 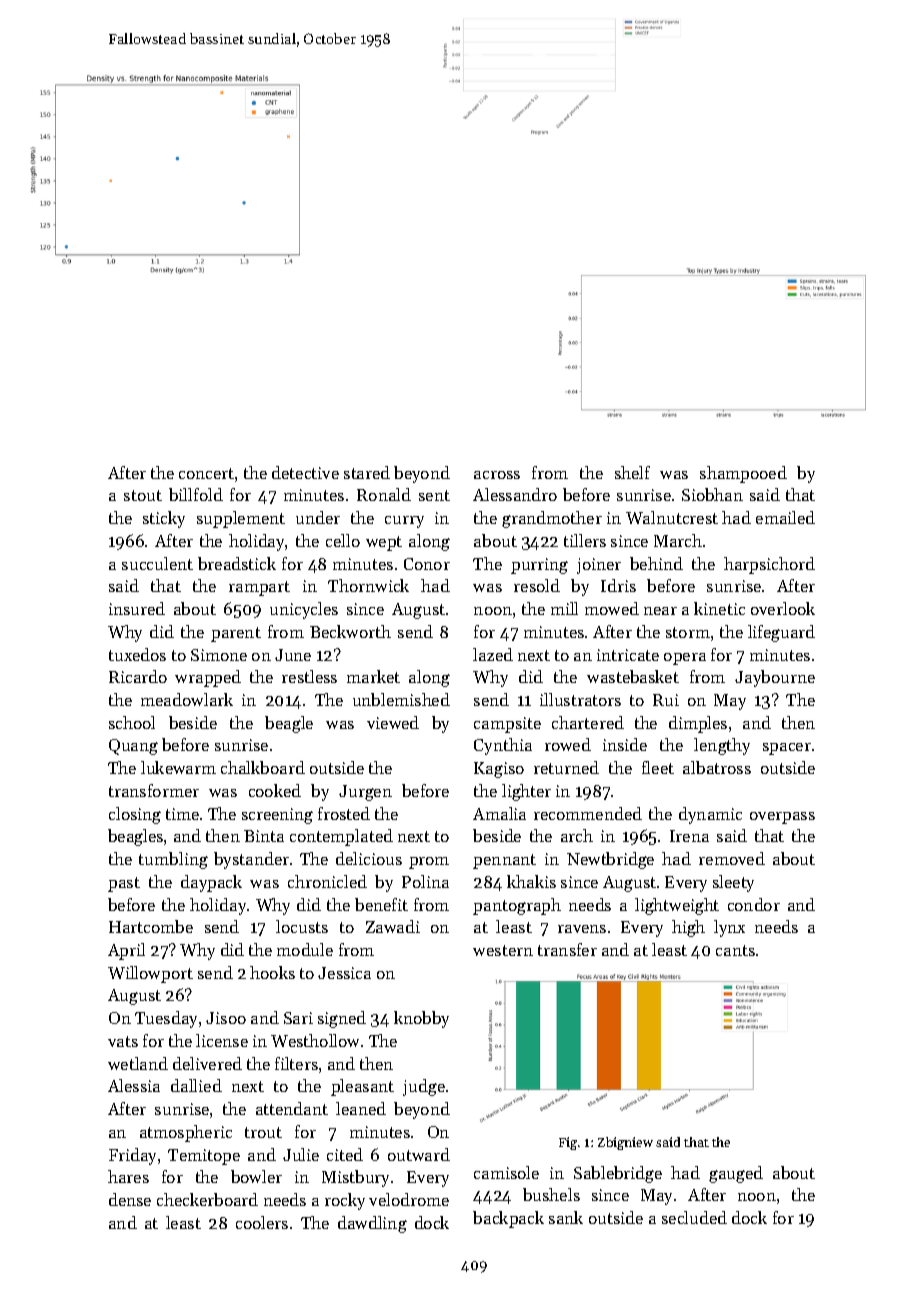 I want to click on recommended, so click(x=588, y=813).
